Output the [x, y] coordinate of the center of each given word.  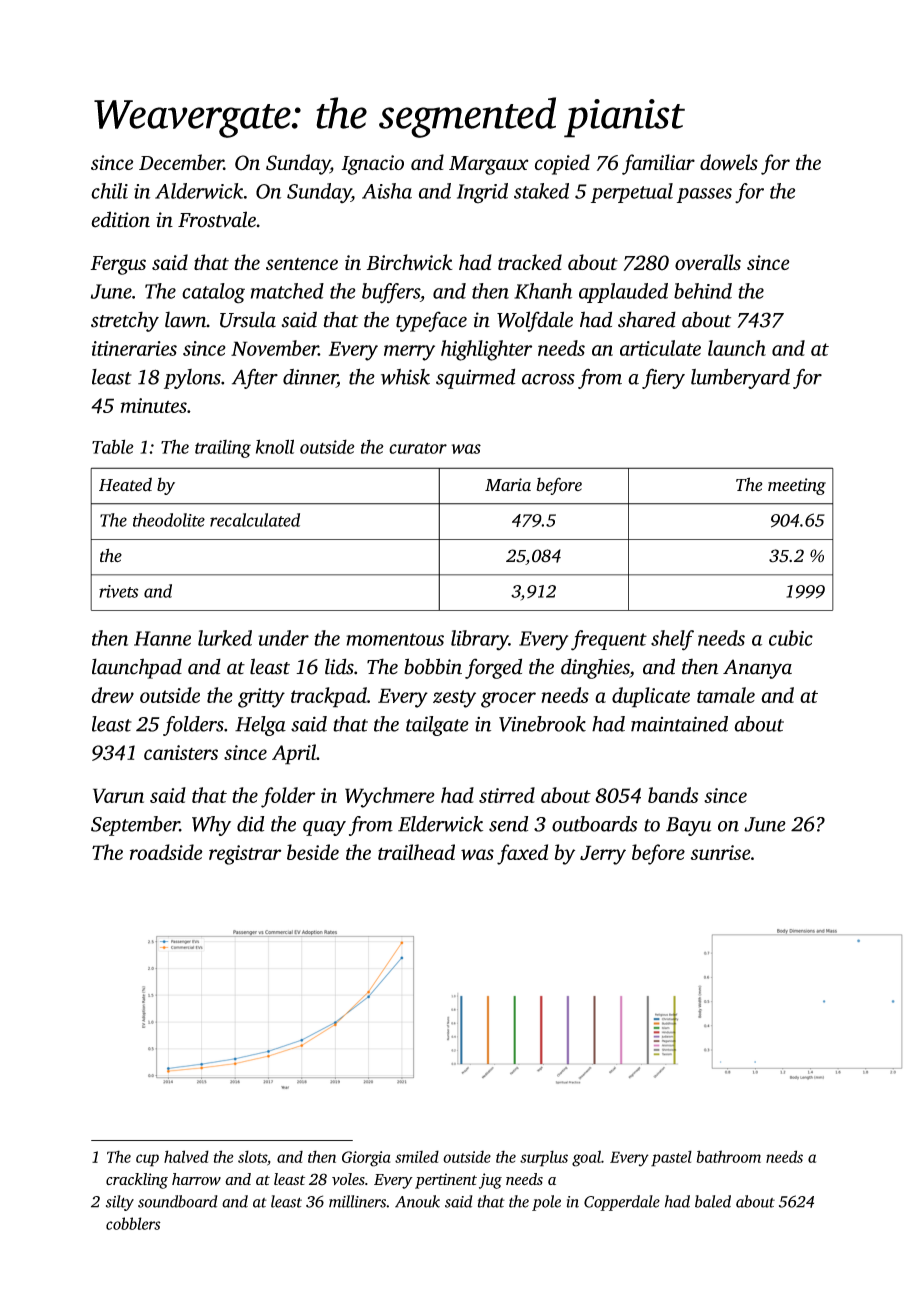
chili [109, 191]
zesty [454, 699]
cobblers [133, 1223]
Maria [508, 484]
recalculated [255, 520]
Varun [118, 795]
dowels [729, 162]
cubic [791, 638]
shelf [672, 640]
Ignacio [372, 165]
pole [546, 1203]
